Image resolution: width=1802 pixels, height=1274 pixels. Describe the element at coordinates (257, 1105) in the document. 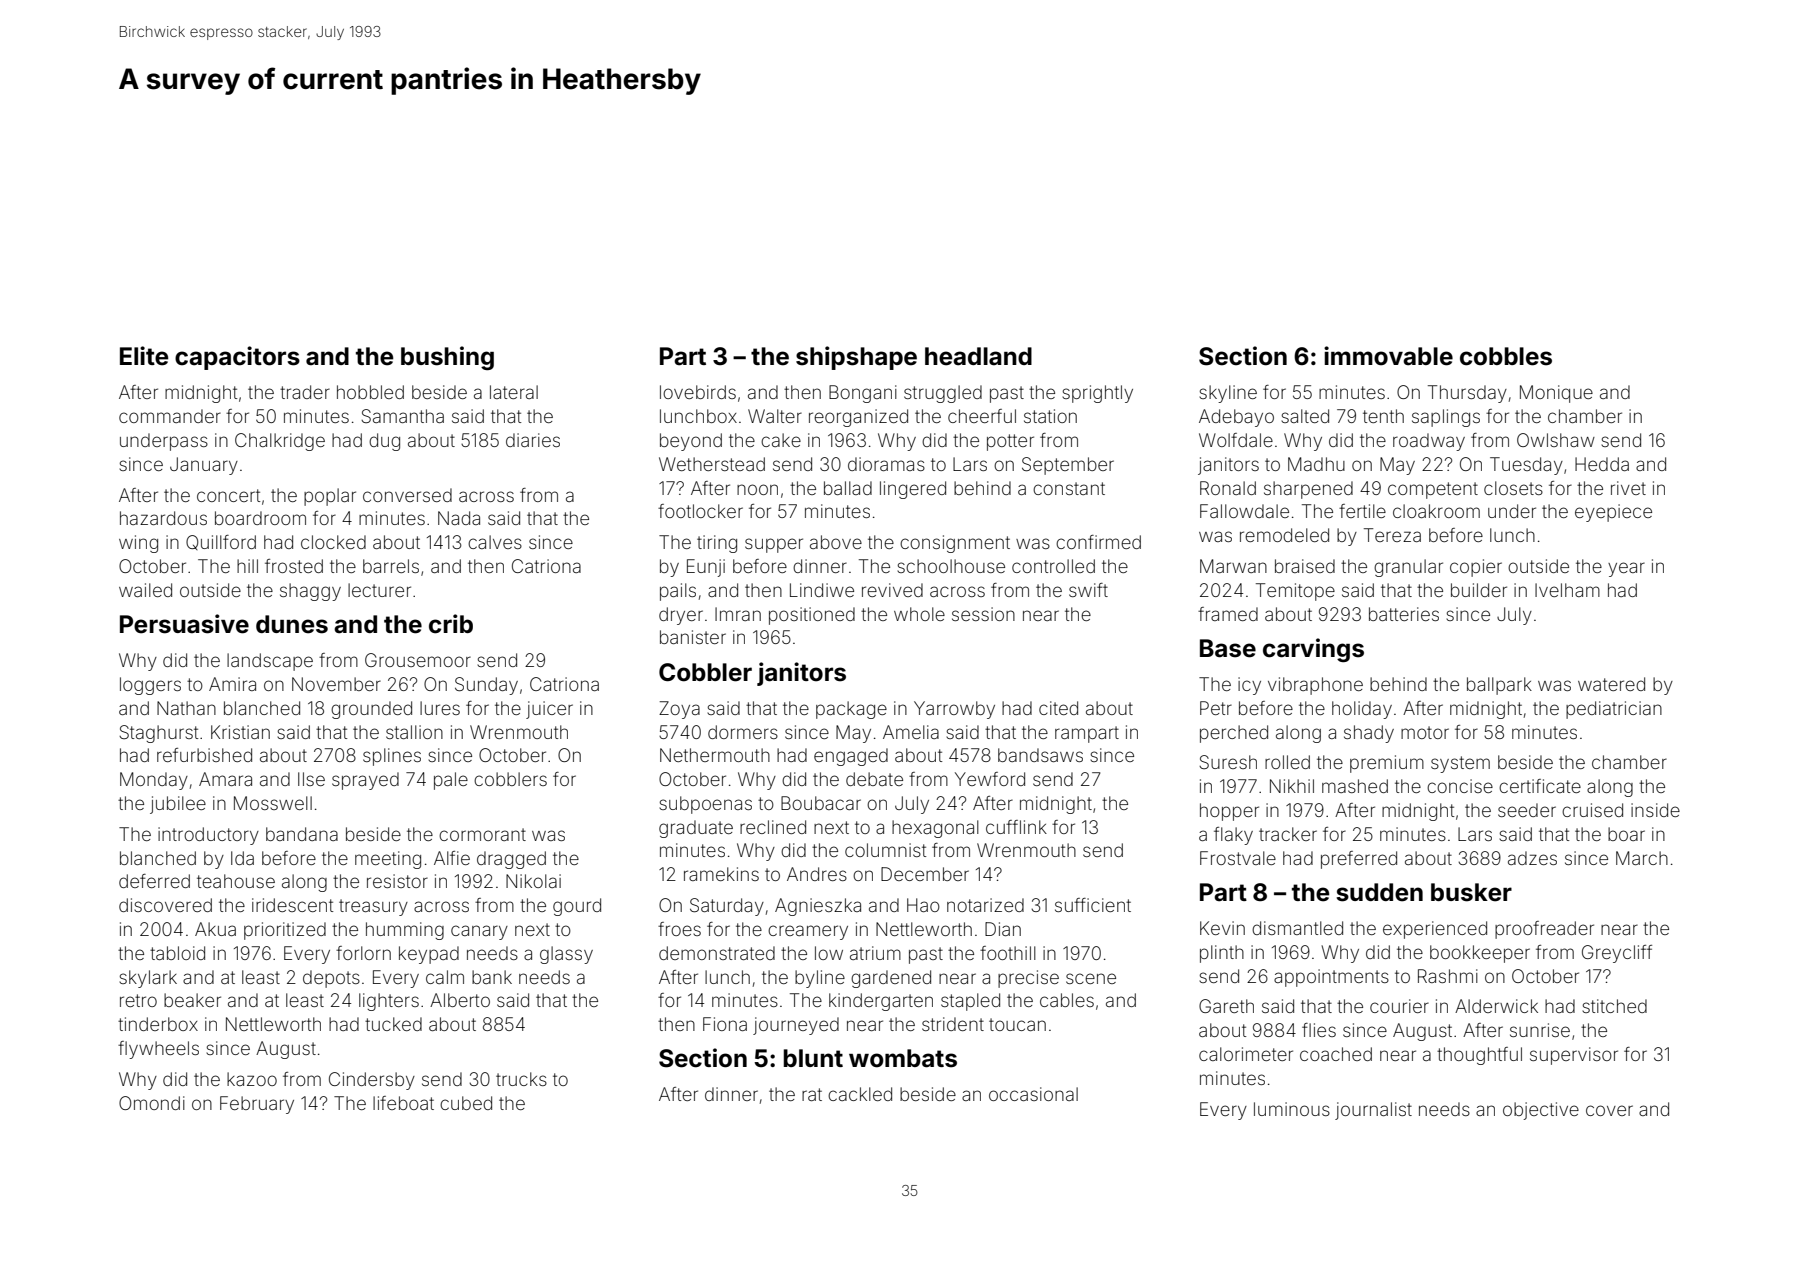

I see `February` at that location.
